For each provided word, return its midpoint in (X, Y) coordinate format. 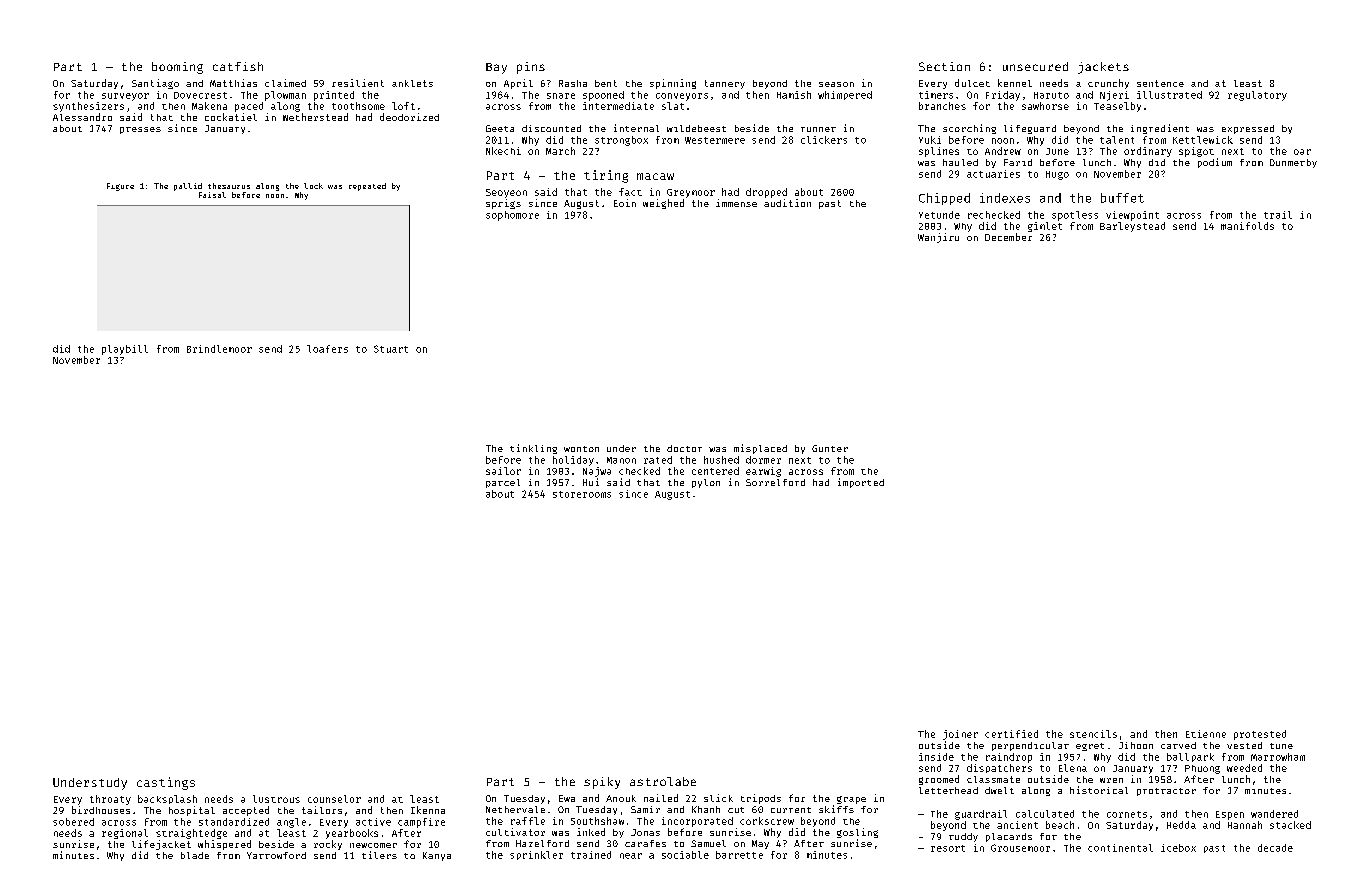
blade (195, 855)
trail (1278, 215)
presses (140, 130)
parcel (503, 483)
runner (818, 129)
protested (1260, 735)
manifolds (1247, 226)
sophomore (512, 216)
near (631, 856)
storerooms (582, 494)
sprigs (503, 204)
